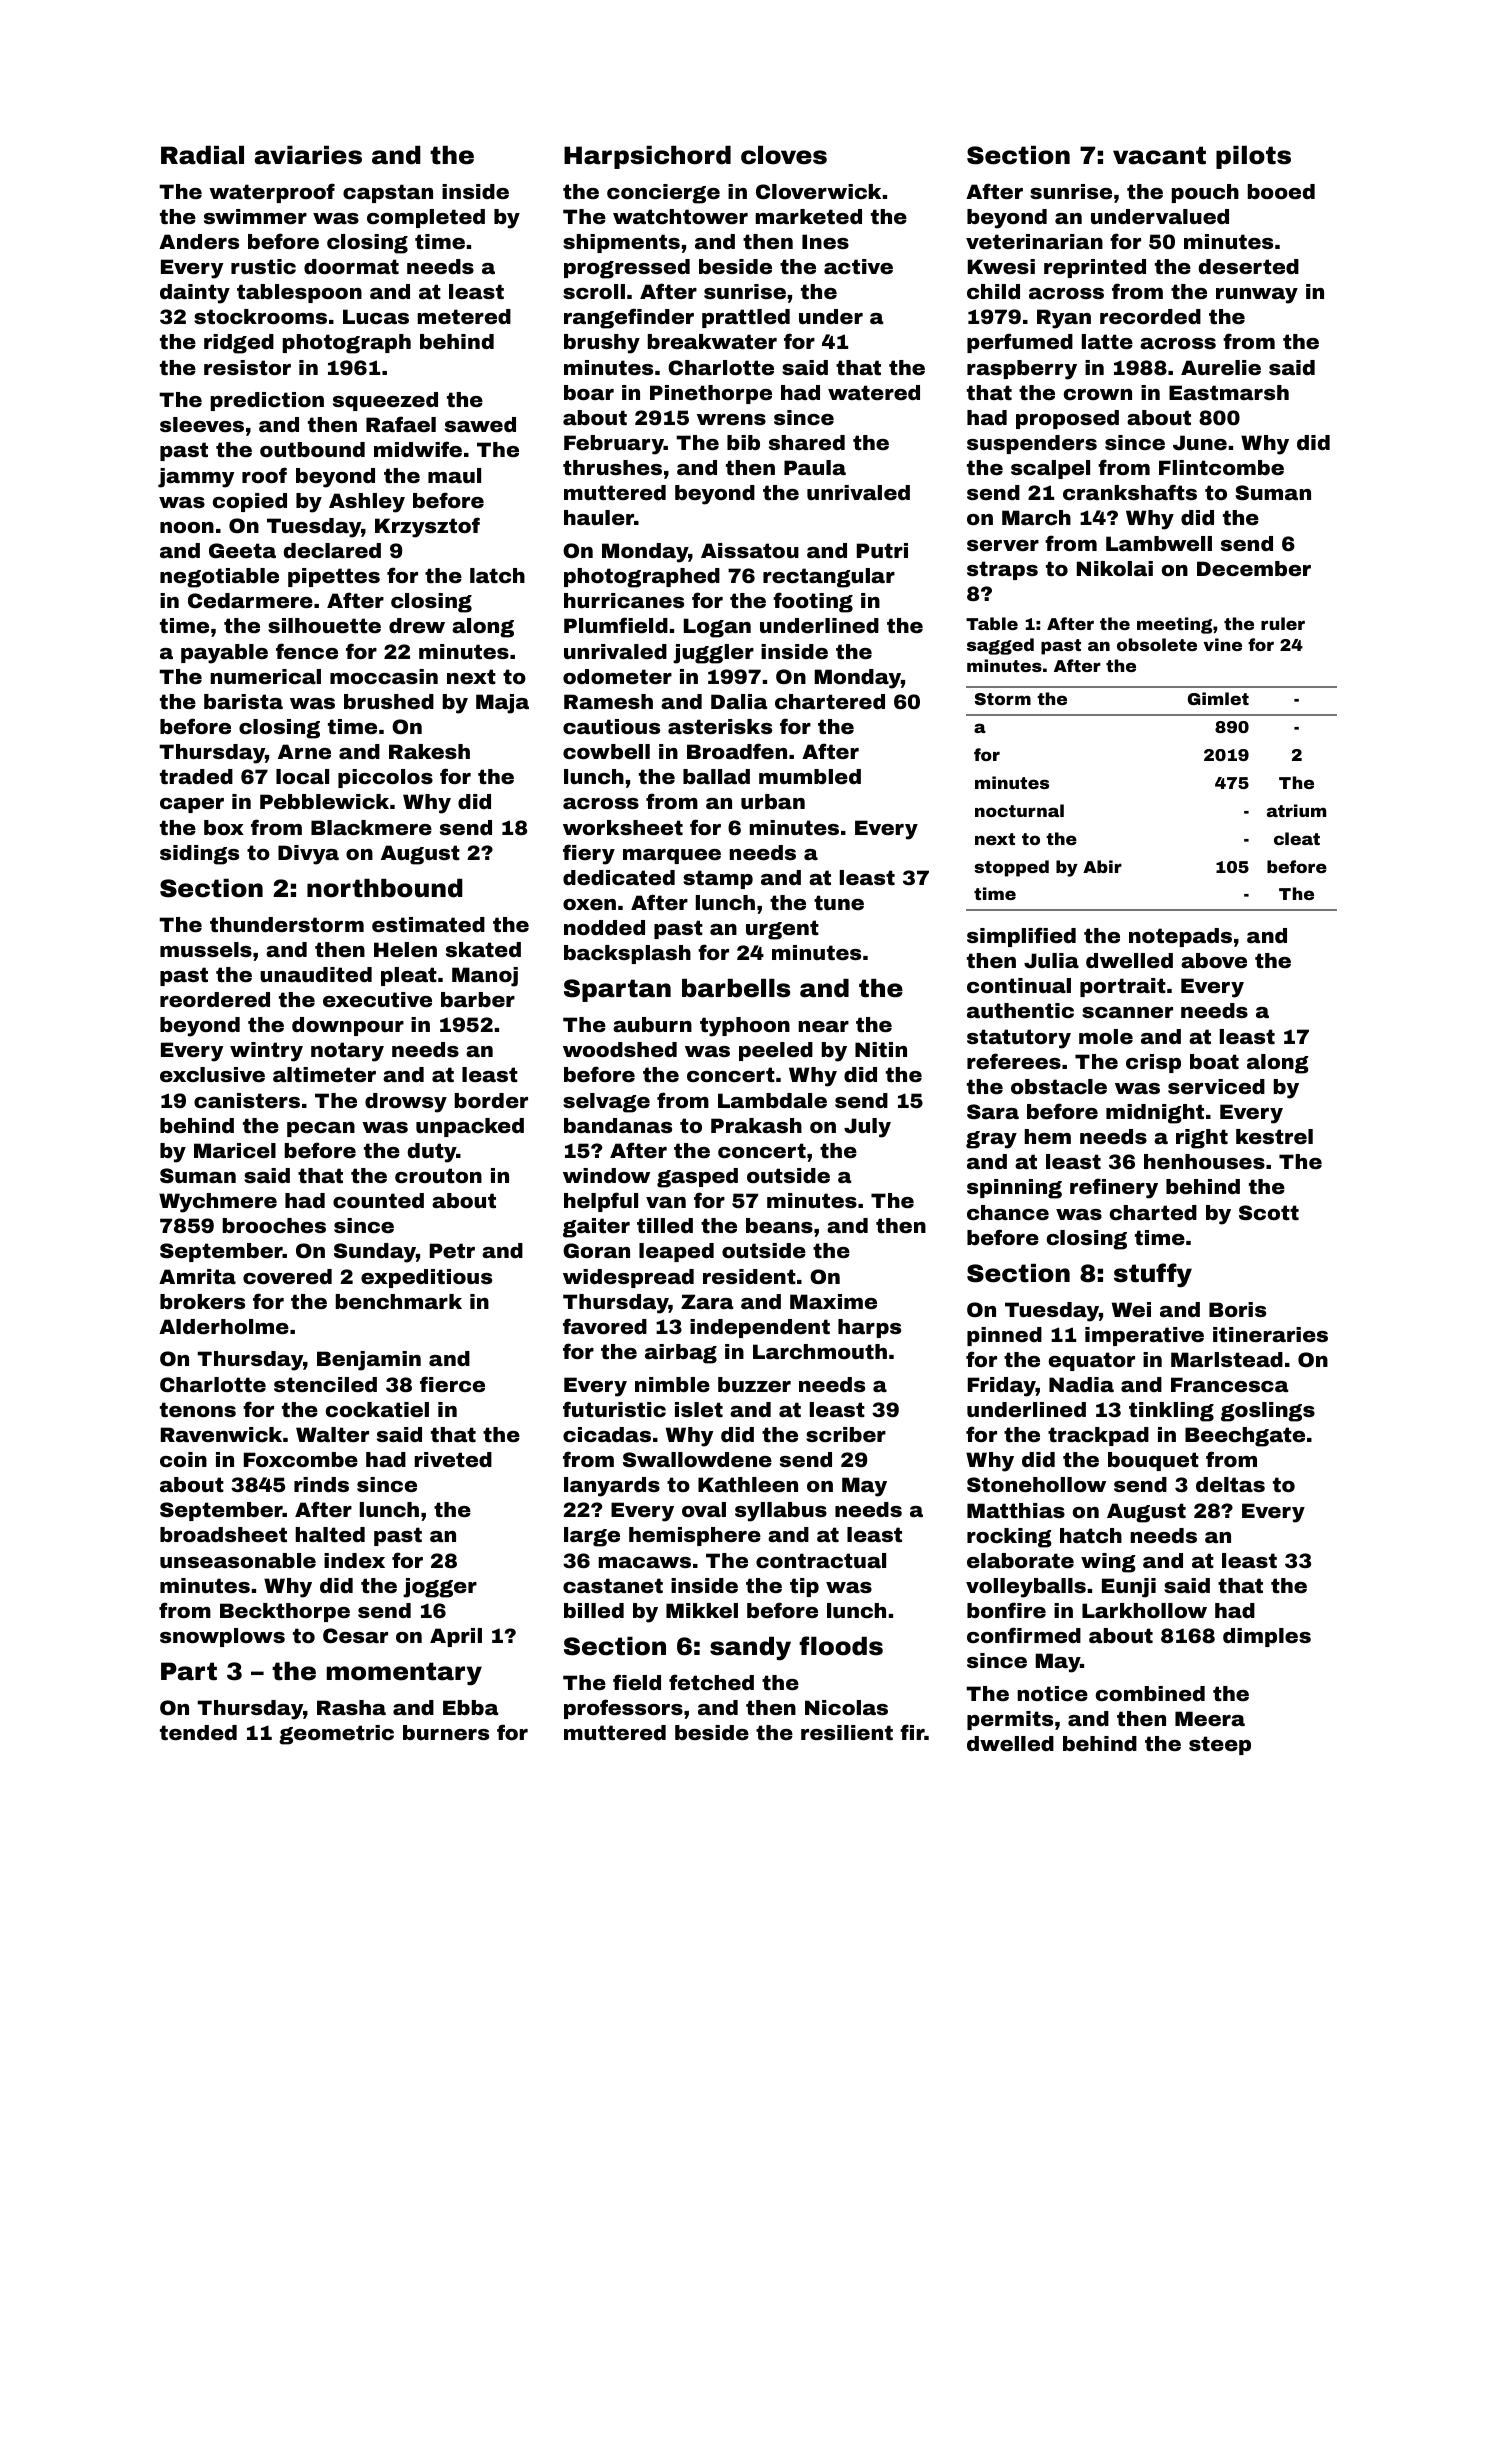  What do you see at coordinates (218, 1203) in the page?
I see `Wychmere` at bounding box center [218, 1203].
